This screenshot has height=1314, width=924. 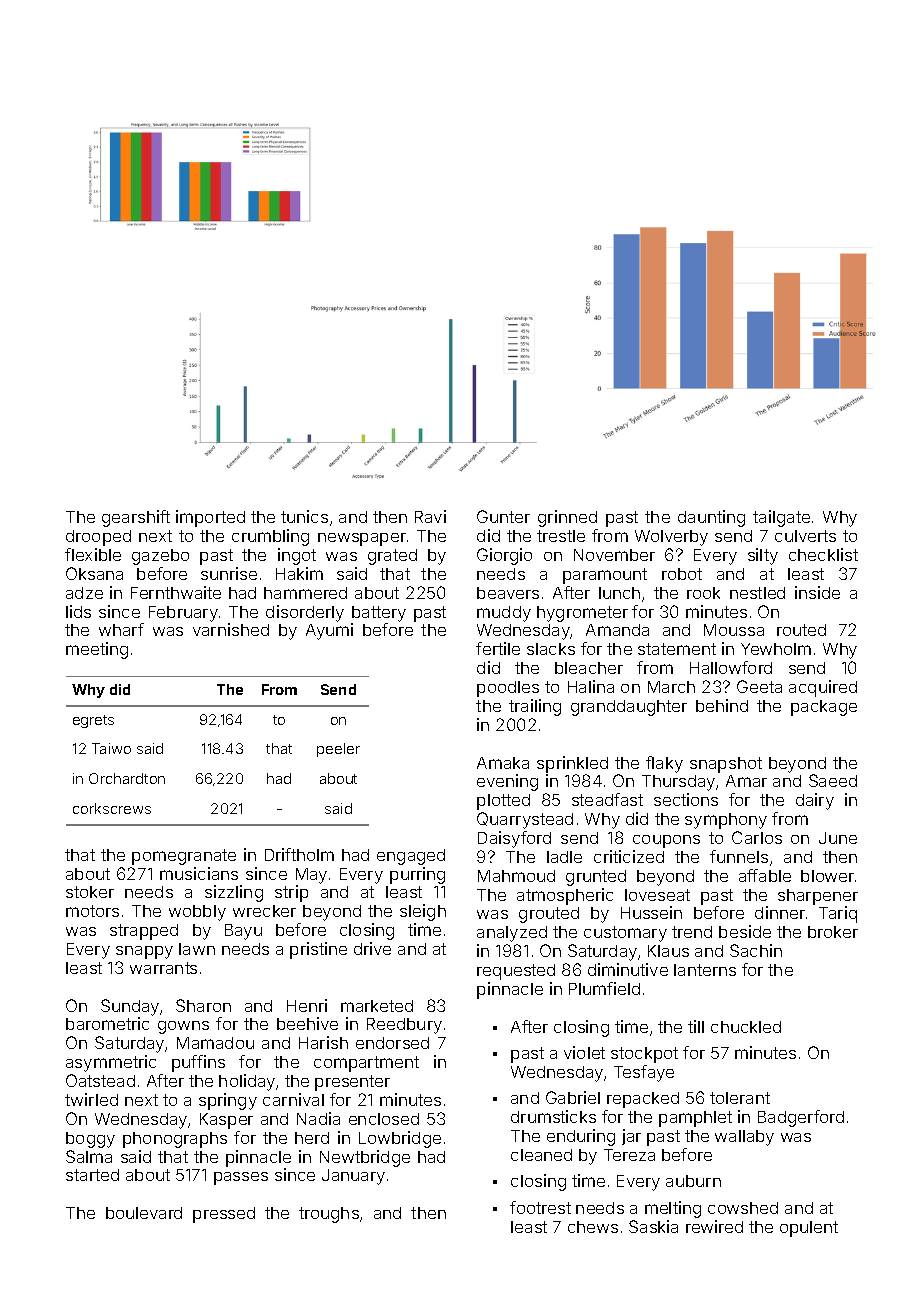 What do you see at coordinates (144, 1213) in the screenshot?
I see `boulevard` at bounding box center [144, 1213].
